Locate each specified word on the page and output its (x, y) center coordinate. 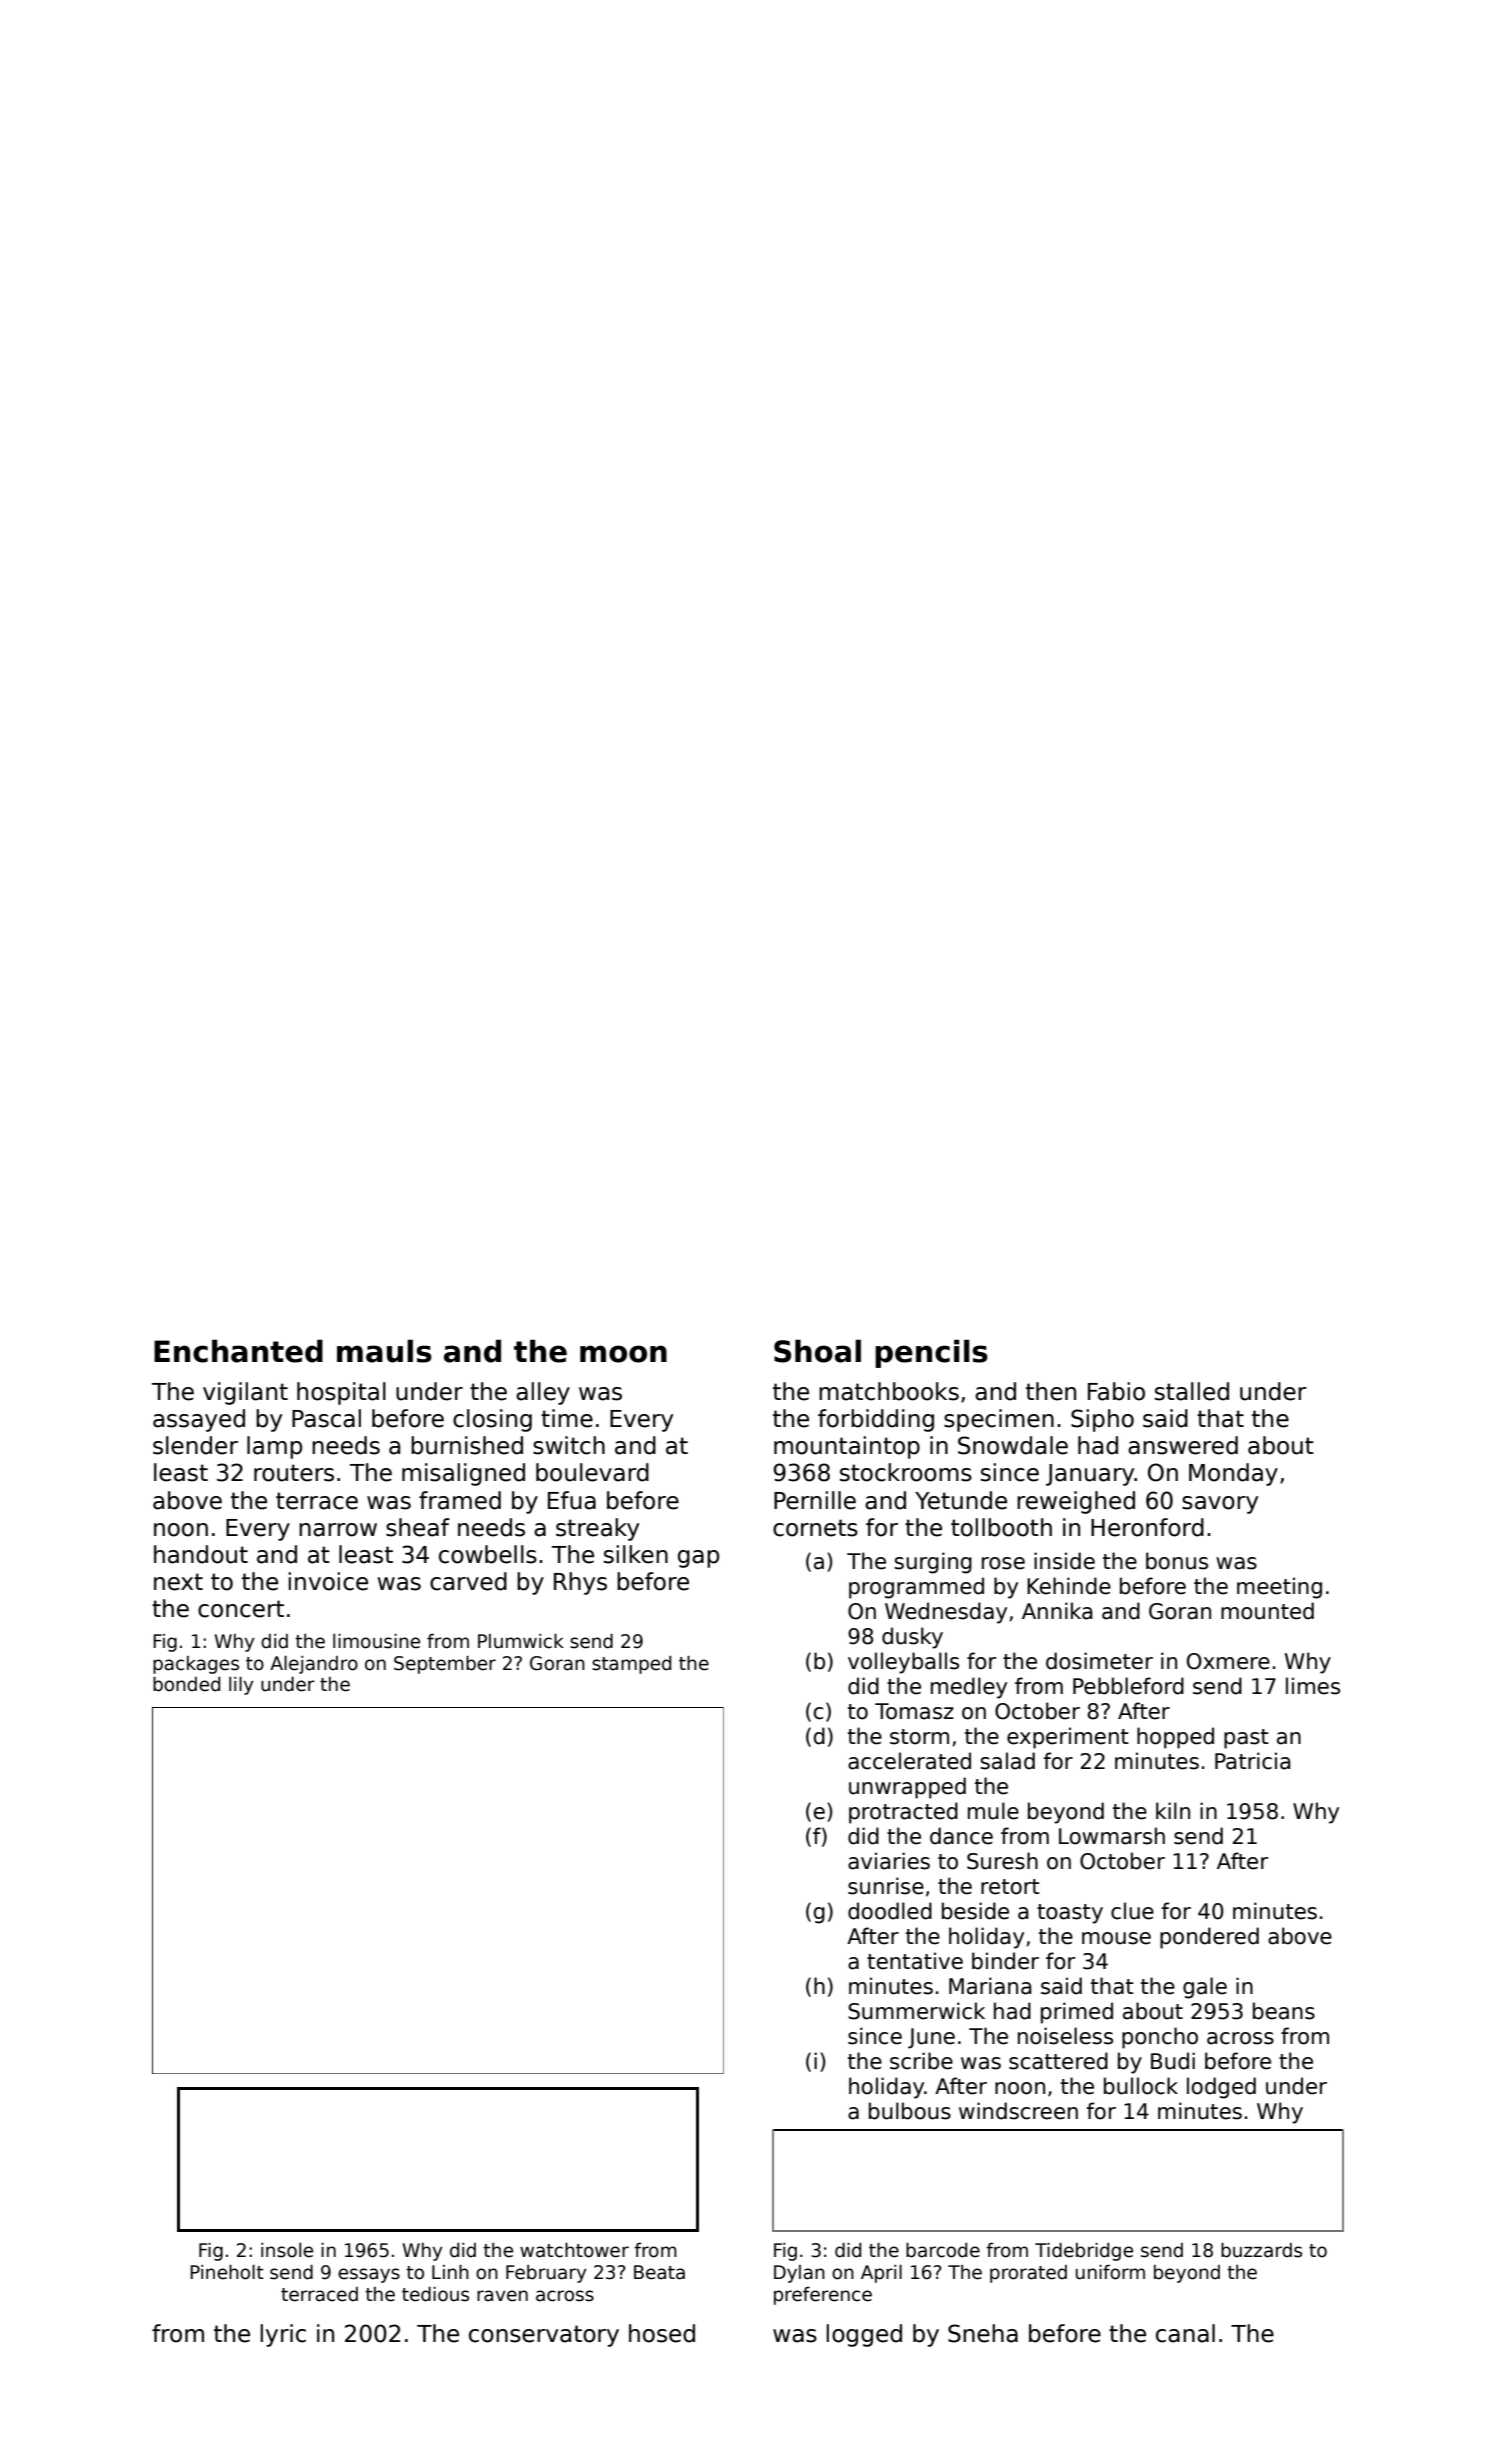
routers (294, 1473)
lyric (283, 2335)
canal (1185, 2333)
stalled (1192, 1391)
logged (864, 2335)
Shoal (817, 1351)
